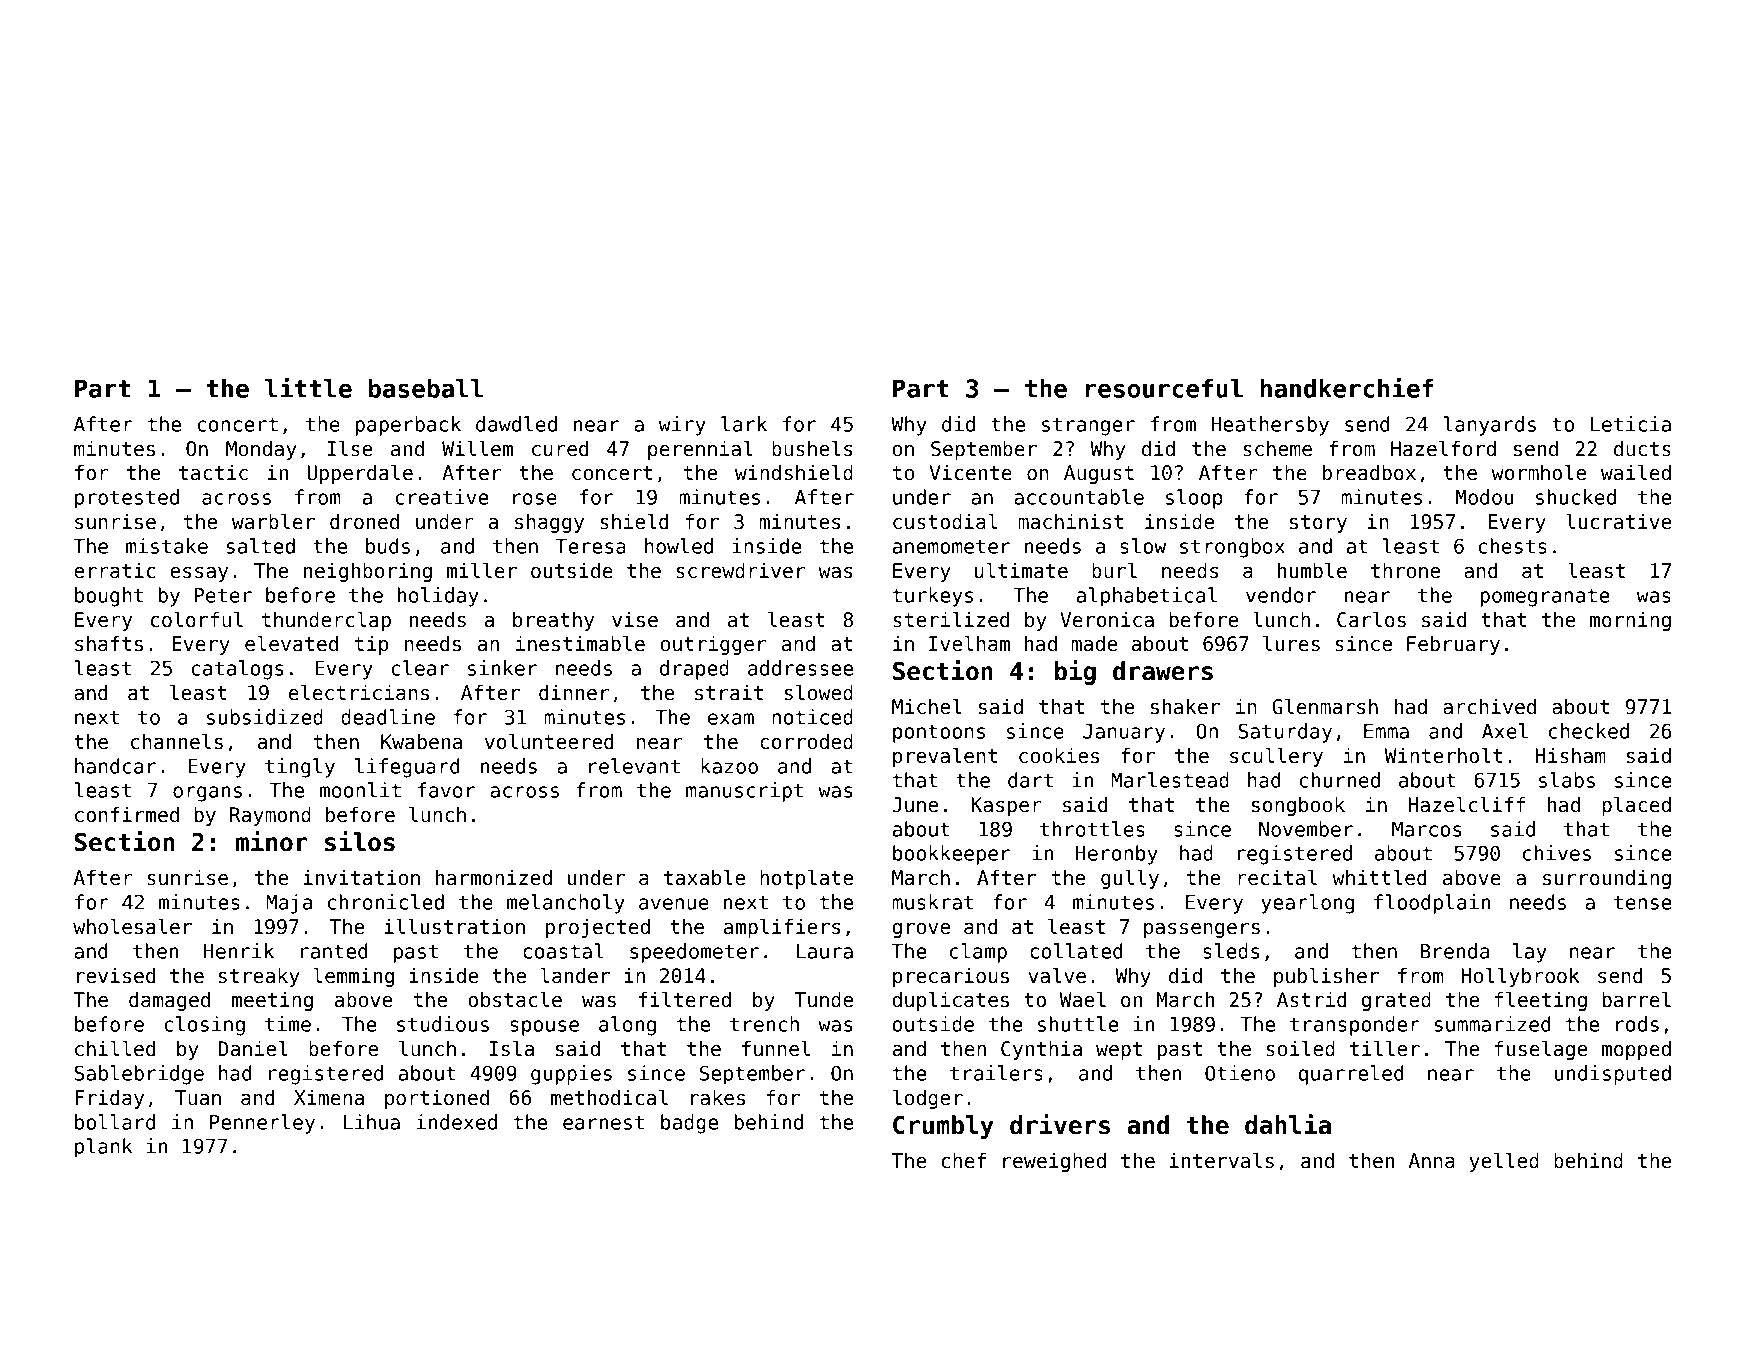 The image size is (1746, 1350). Describe the element at coordinates (812, 449) in the screenshot. I see `bushels` at that location.
